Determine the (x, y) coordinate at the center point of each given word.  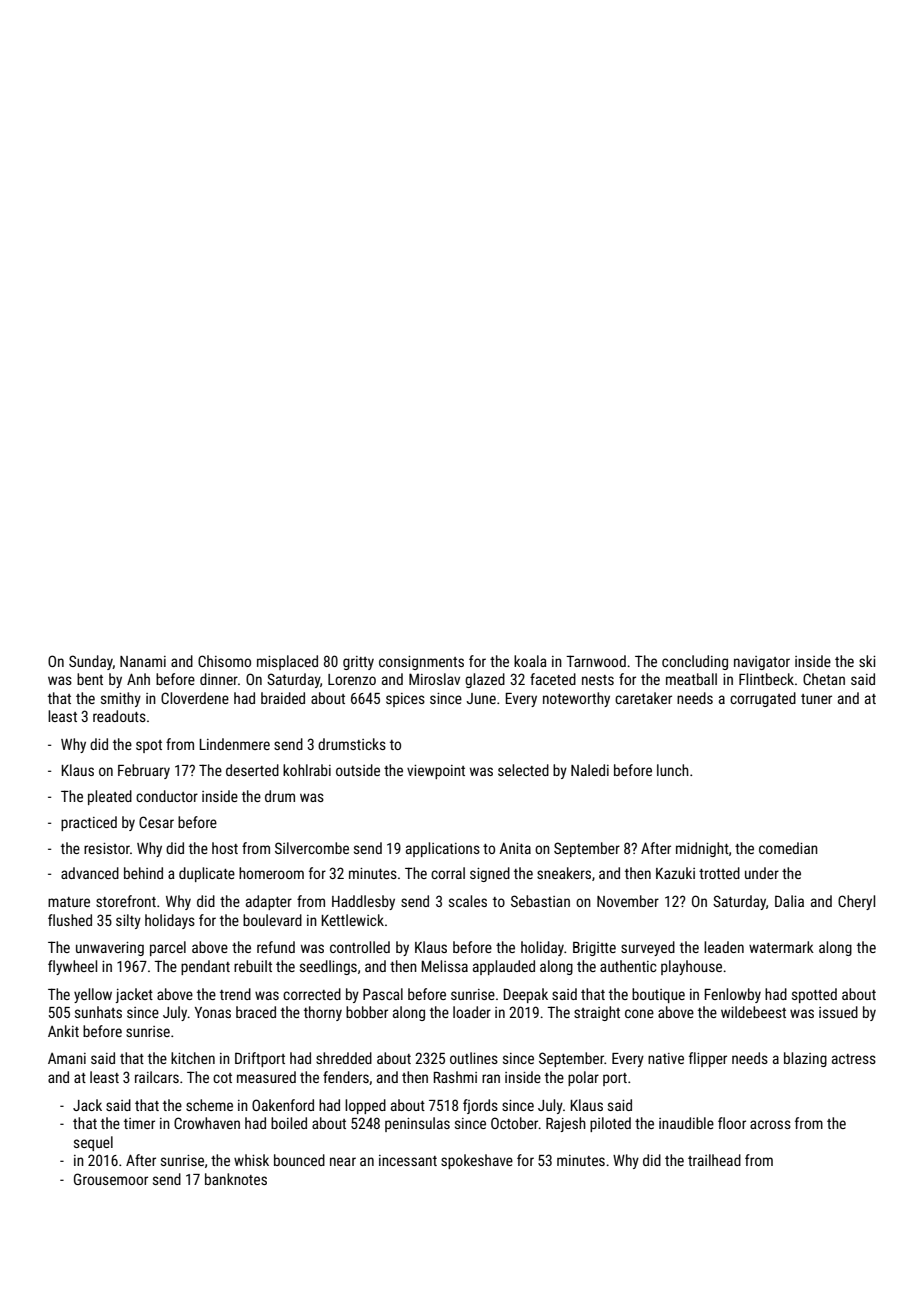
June (481, 698)
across (770, 1124)
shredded (344, 1058)
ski (867, 661)
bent (90, 679)
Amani (67, 1058)
